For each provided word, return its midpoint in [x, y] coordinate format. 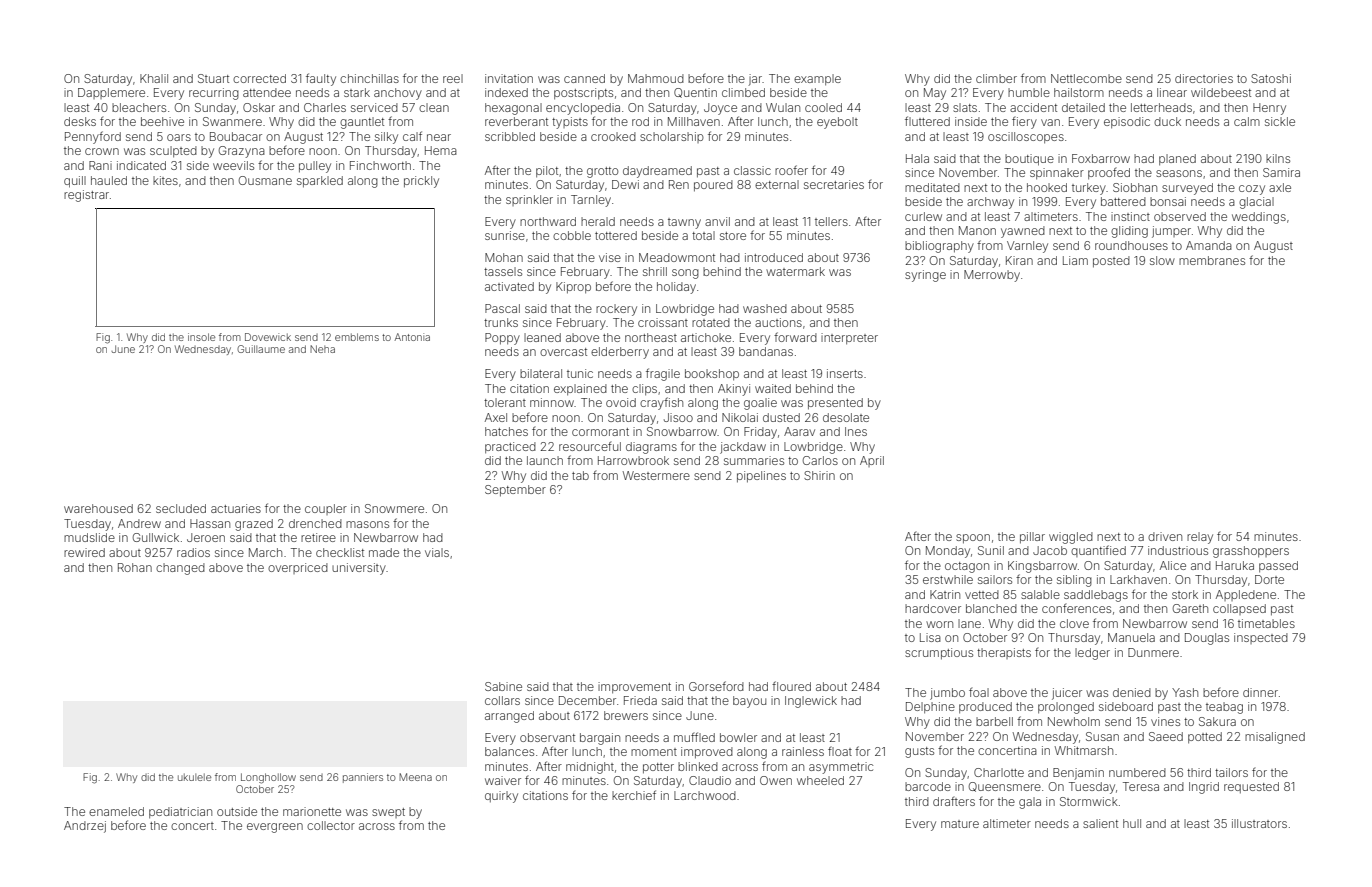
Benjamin [1078, 774]
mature [960, 824]
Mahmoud [656, 78]
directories [1204, 78]
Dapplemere [111, 93]
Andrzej [85, 827]
